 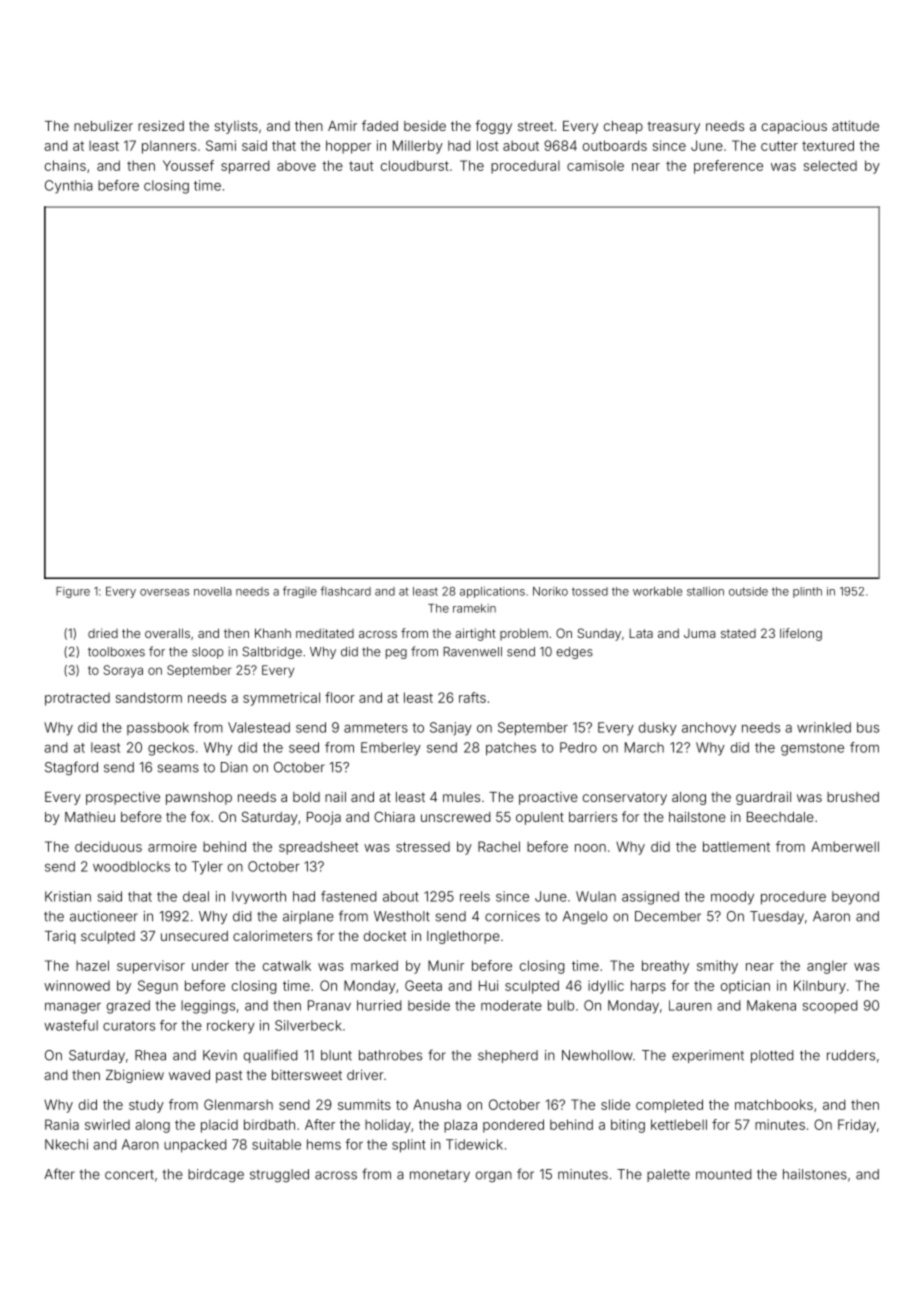 What do you see at coordinates (794, 127) in the screenshot?
I see `capacious` at bounding box center [794, 127].
